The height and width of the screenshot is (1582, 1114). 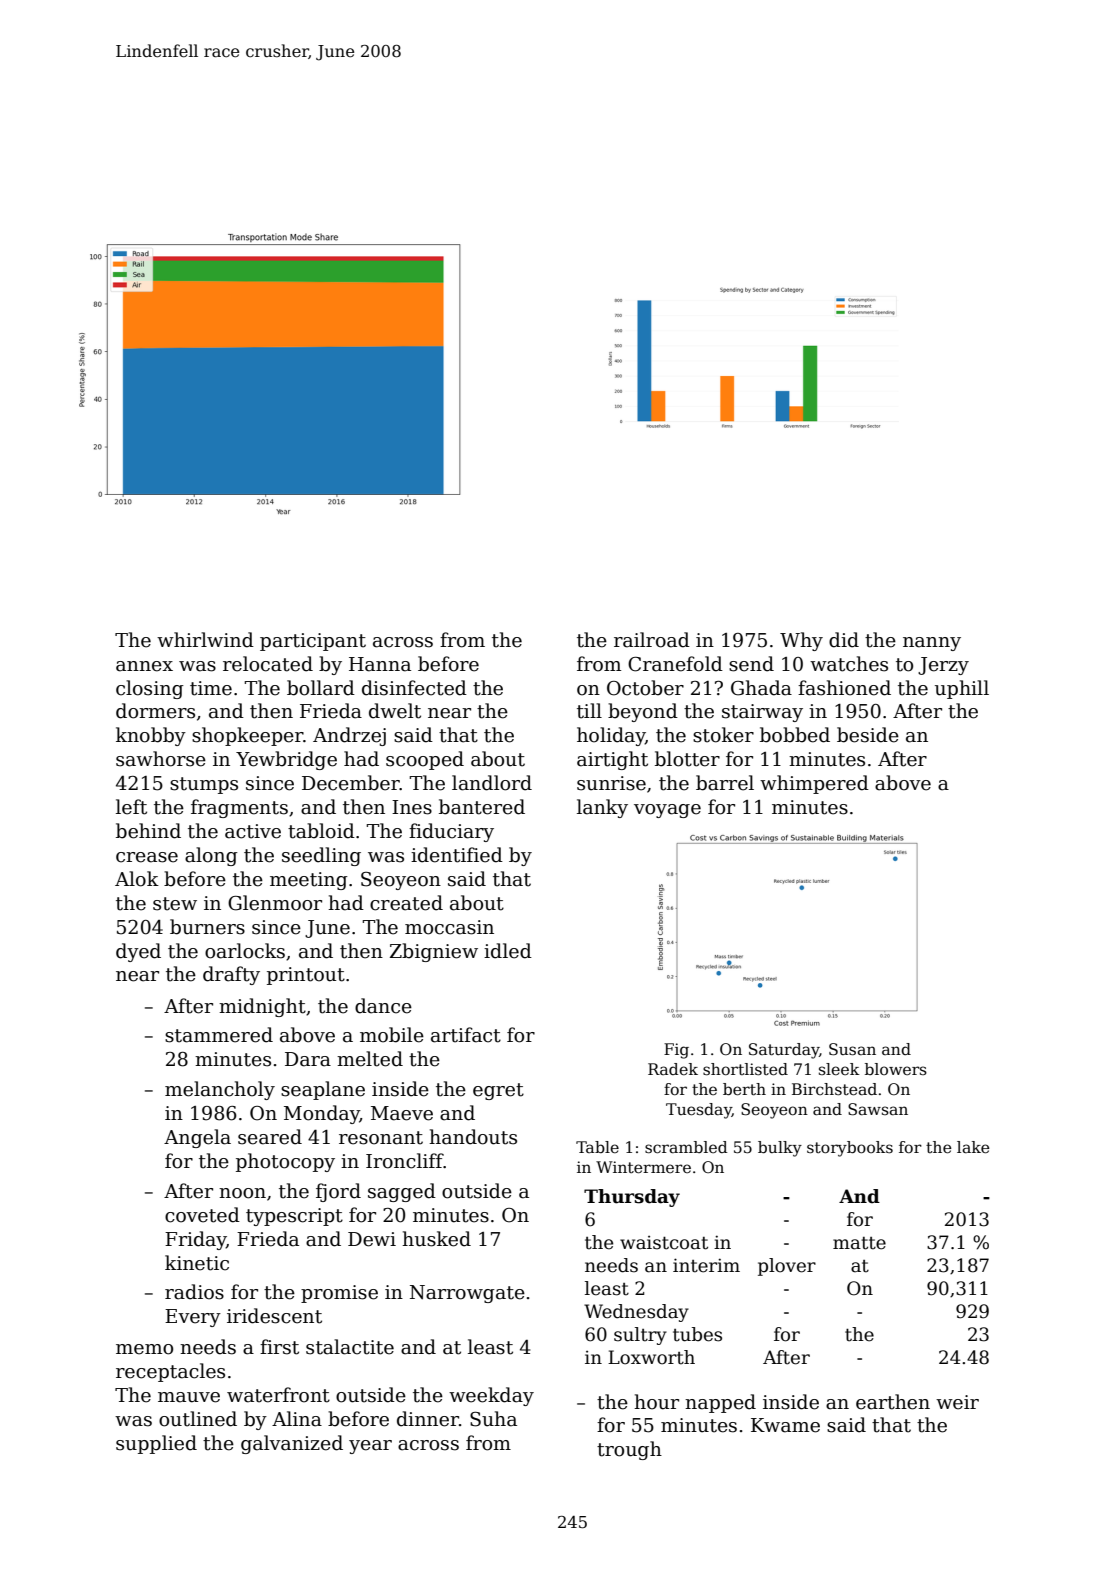 What do you see at coordinates (597, 1147) in the screenshot?
I see `Table` at bounding box center [597, 1147].
